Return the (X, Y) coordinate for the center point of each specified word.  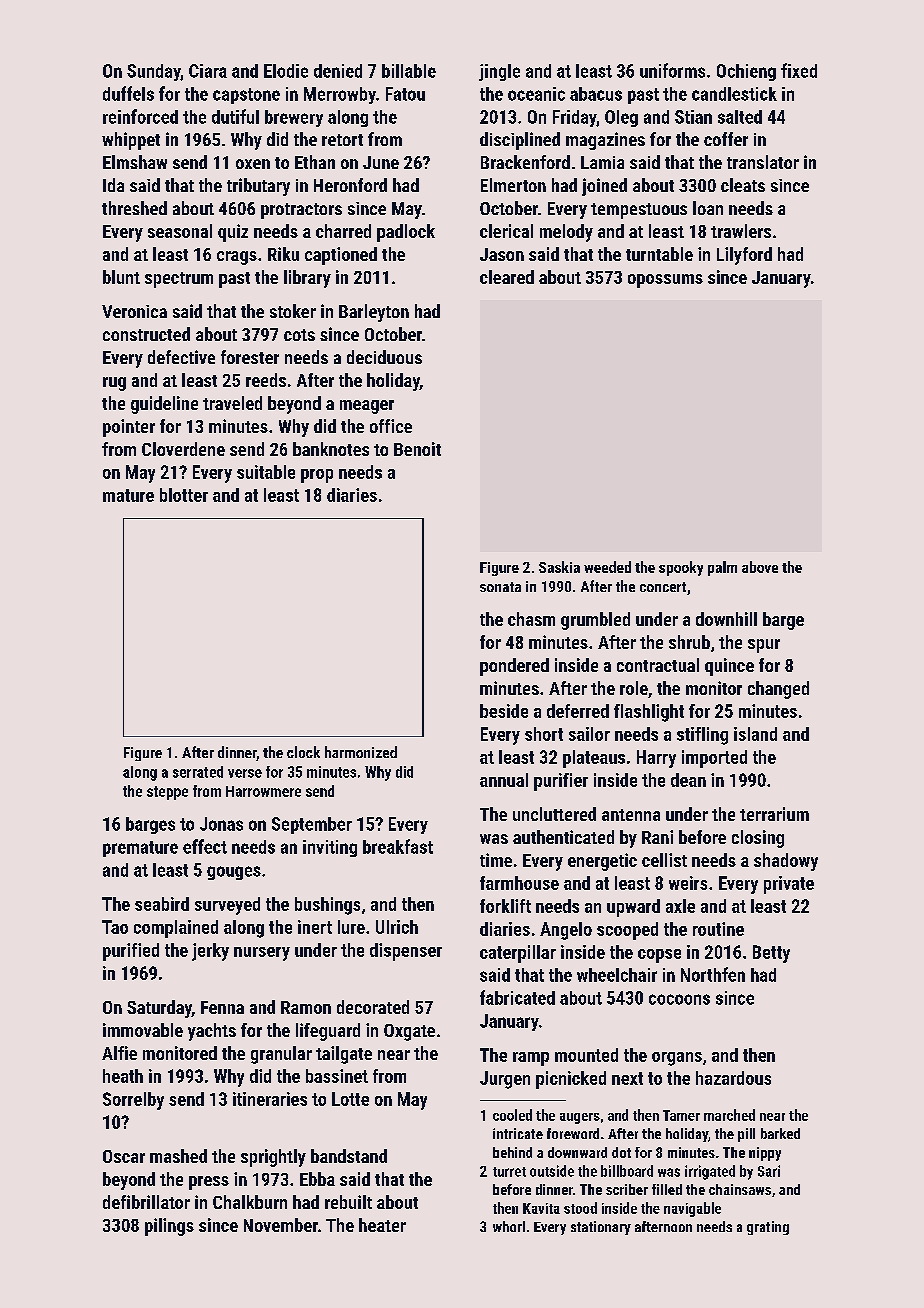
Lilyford (744, 256)
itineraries (270, 1099)
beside (504, 711)
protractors (301, 211)
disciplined (520, 141)
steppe (167, 793)
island (755, 734)
